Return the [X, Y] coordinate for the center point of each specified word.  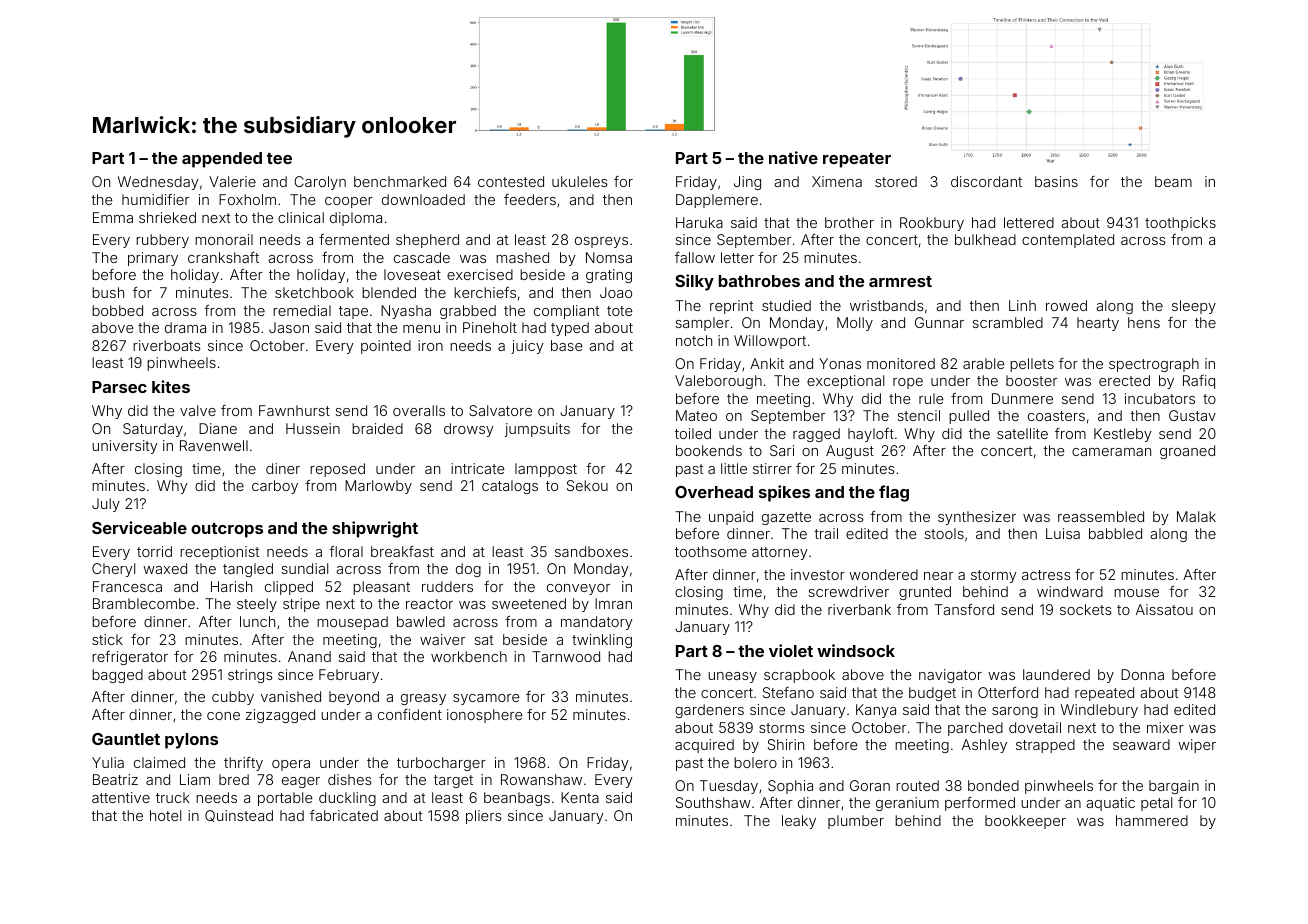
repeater [857, 160]
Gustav [1192, 415]
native [793, 157]
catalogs [510, 487]
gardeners [709, 711]
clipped [289, 588]
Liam [195, 779]
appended [222, 160]
